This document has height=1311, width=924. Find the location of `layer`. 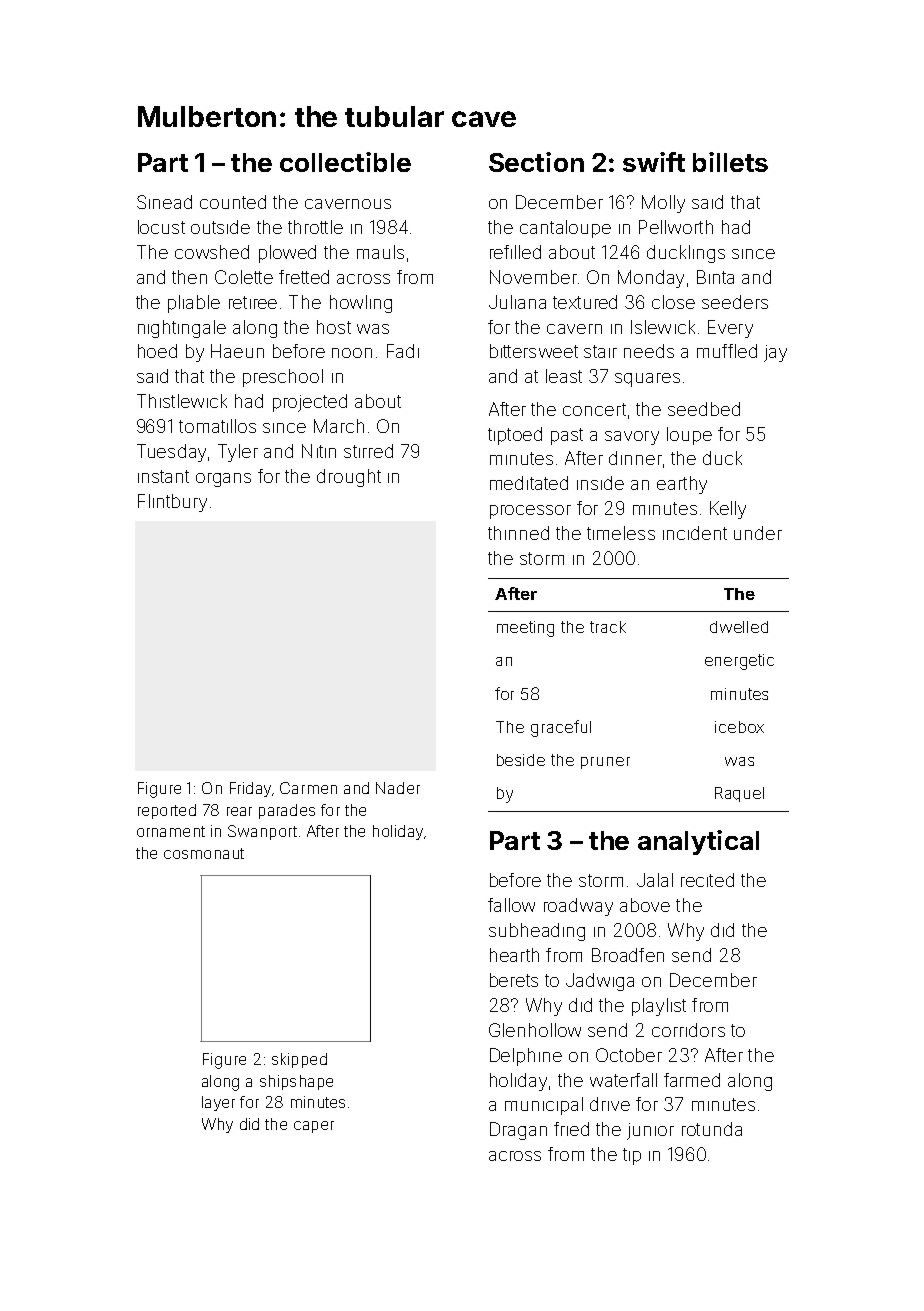

layer is located at coordinates (218, 1103).
